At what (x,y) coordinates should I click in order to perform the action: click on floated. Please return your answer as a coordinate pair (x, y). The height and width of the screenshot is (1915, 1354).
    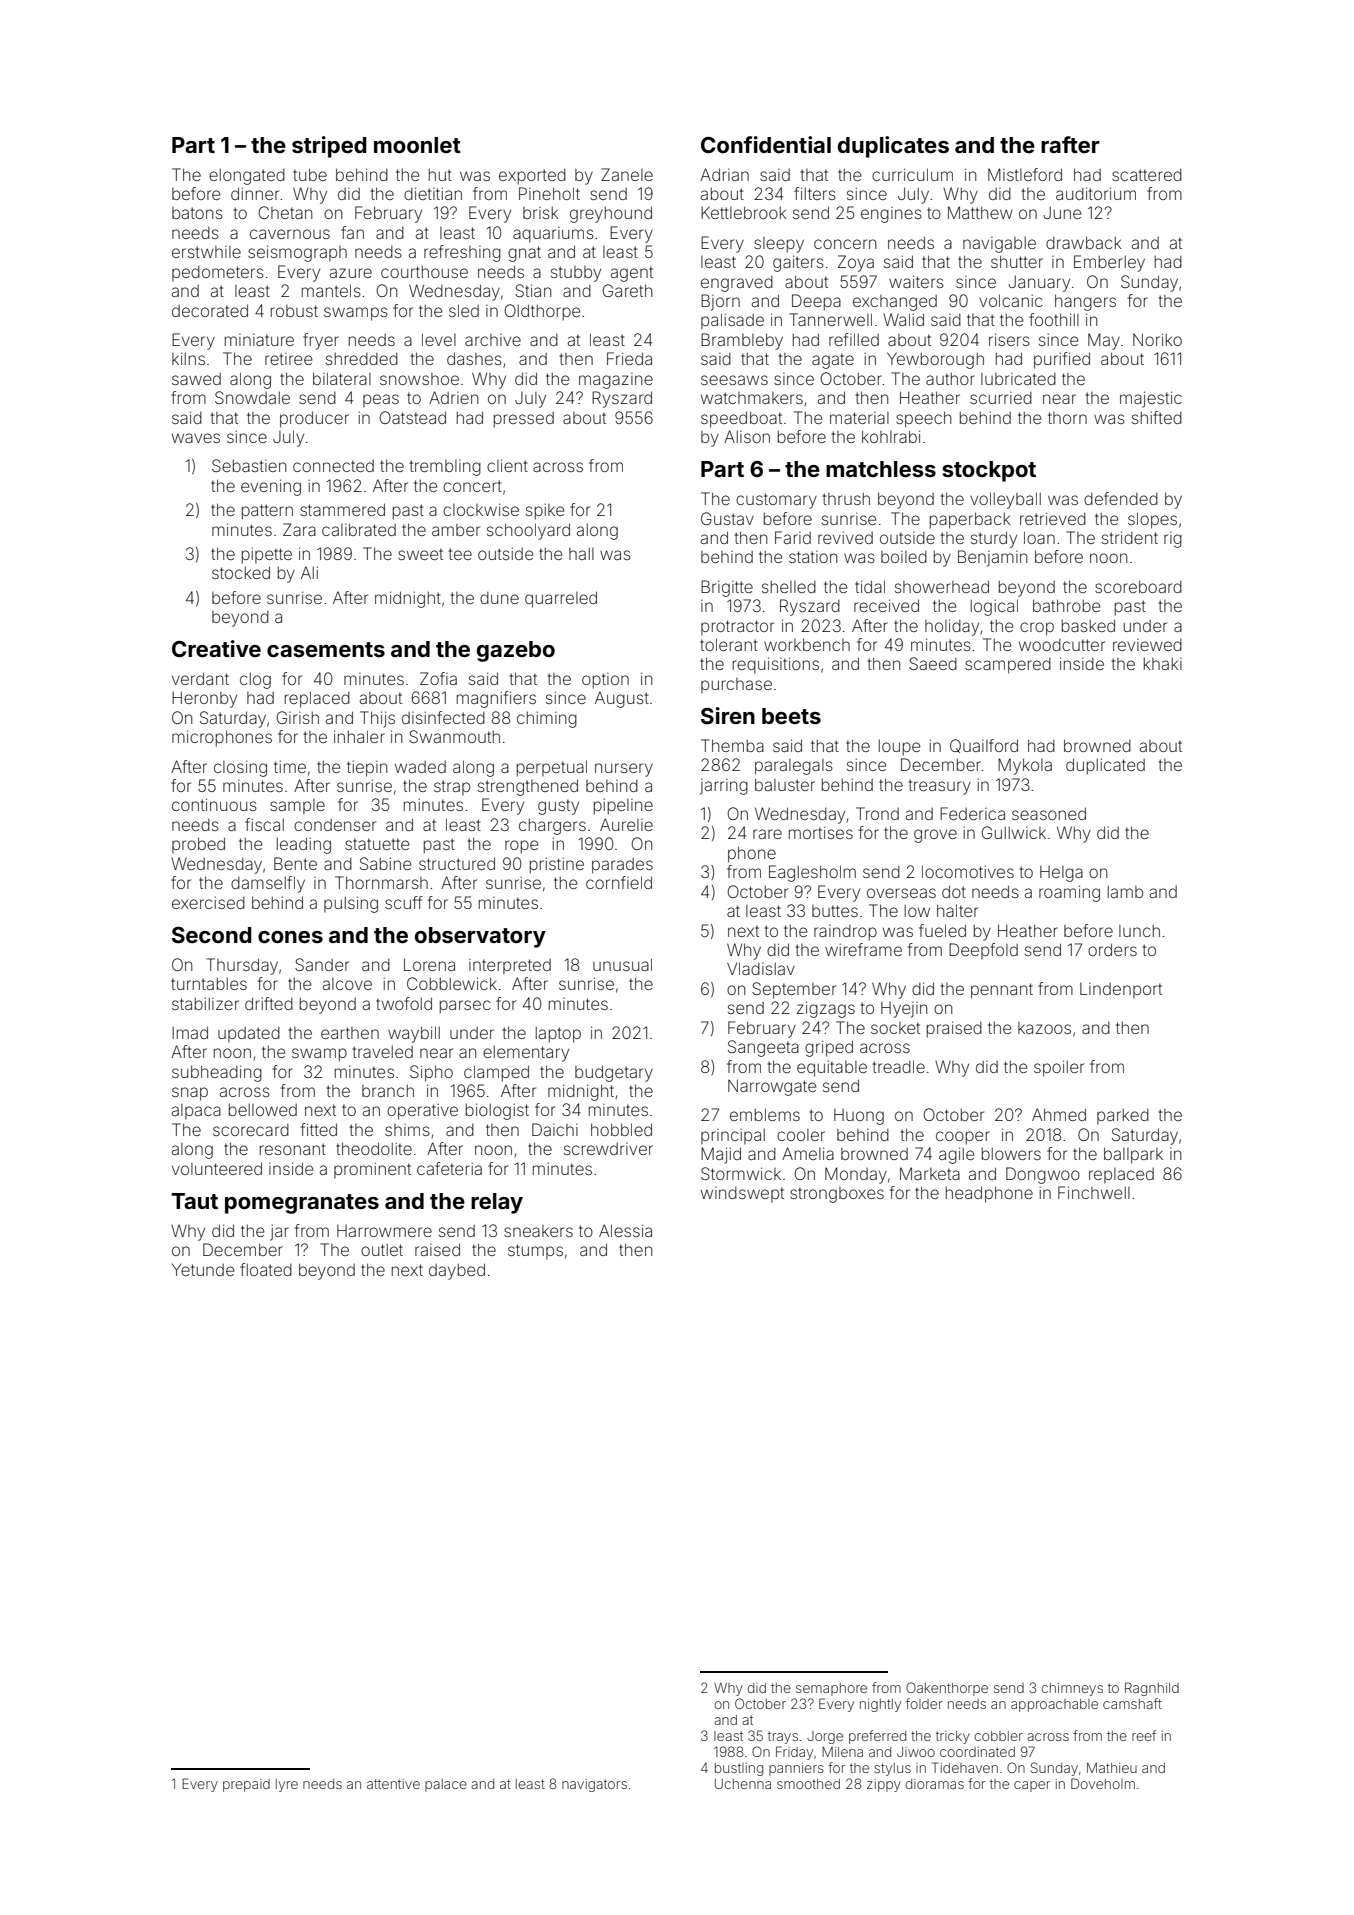
    Looking at the image, I should click on (266, 1269).
